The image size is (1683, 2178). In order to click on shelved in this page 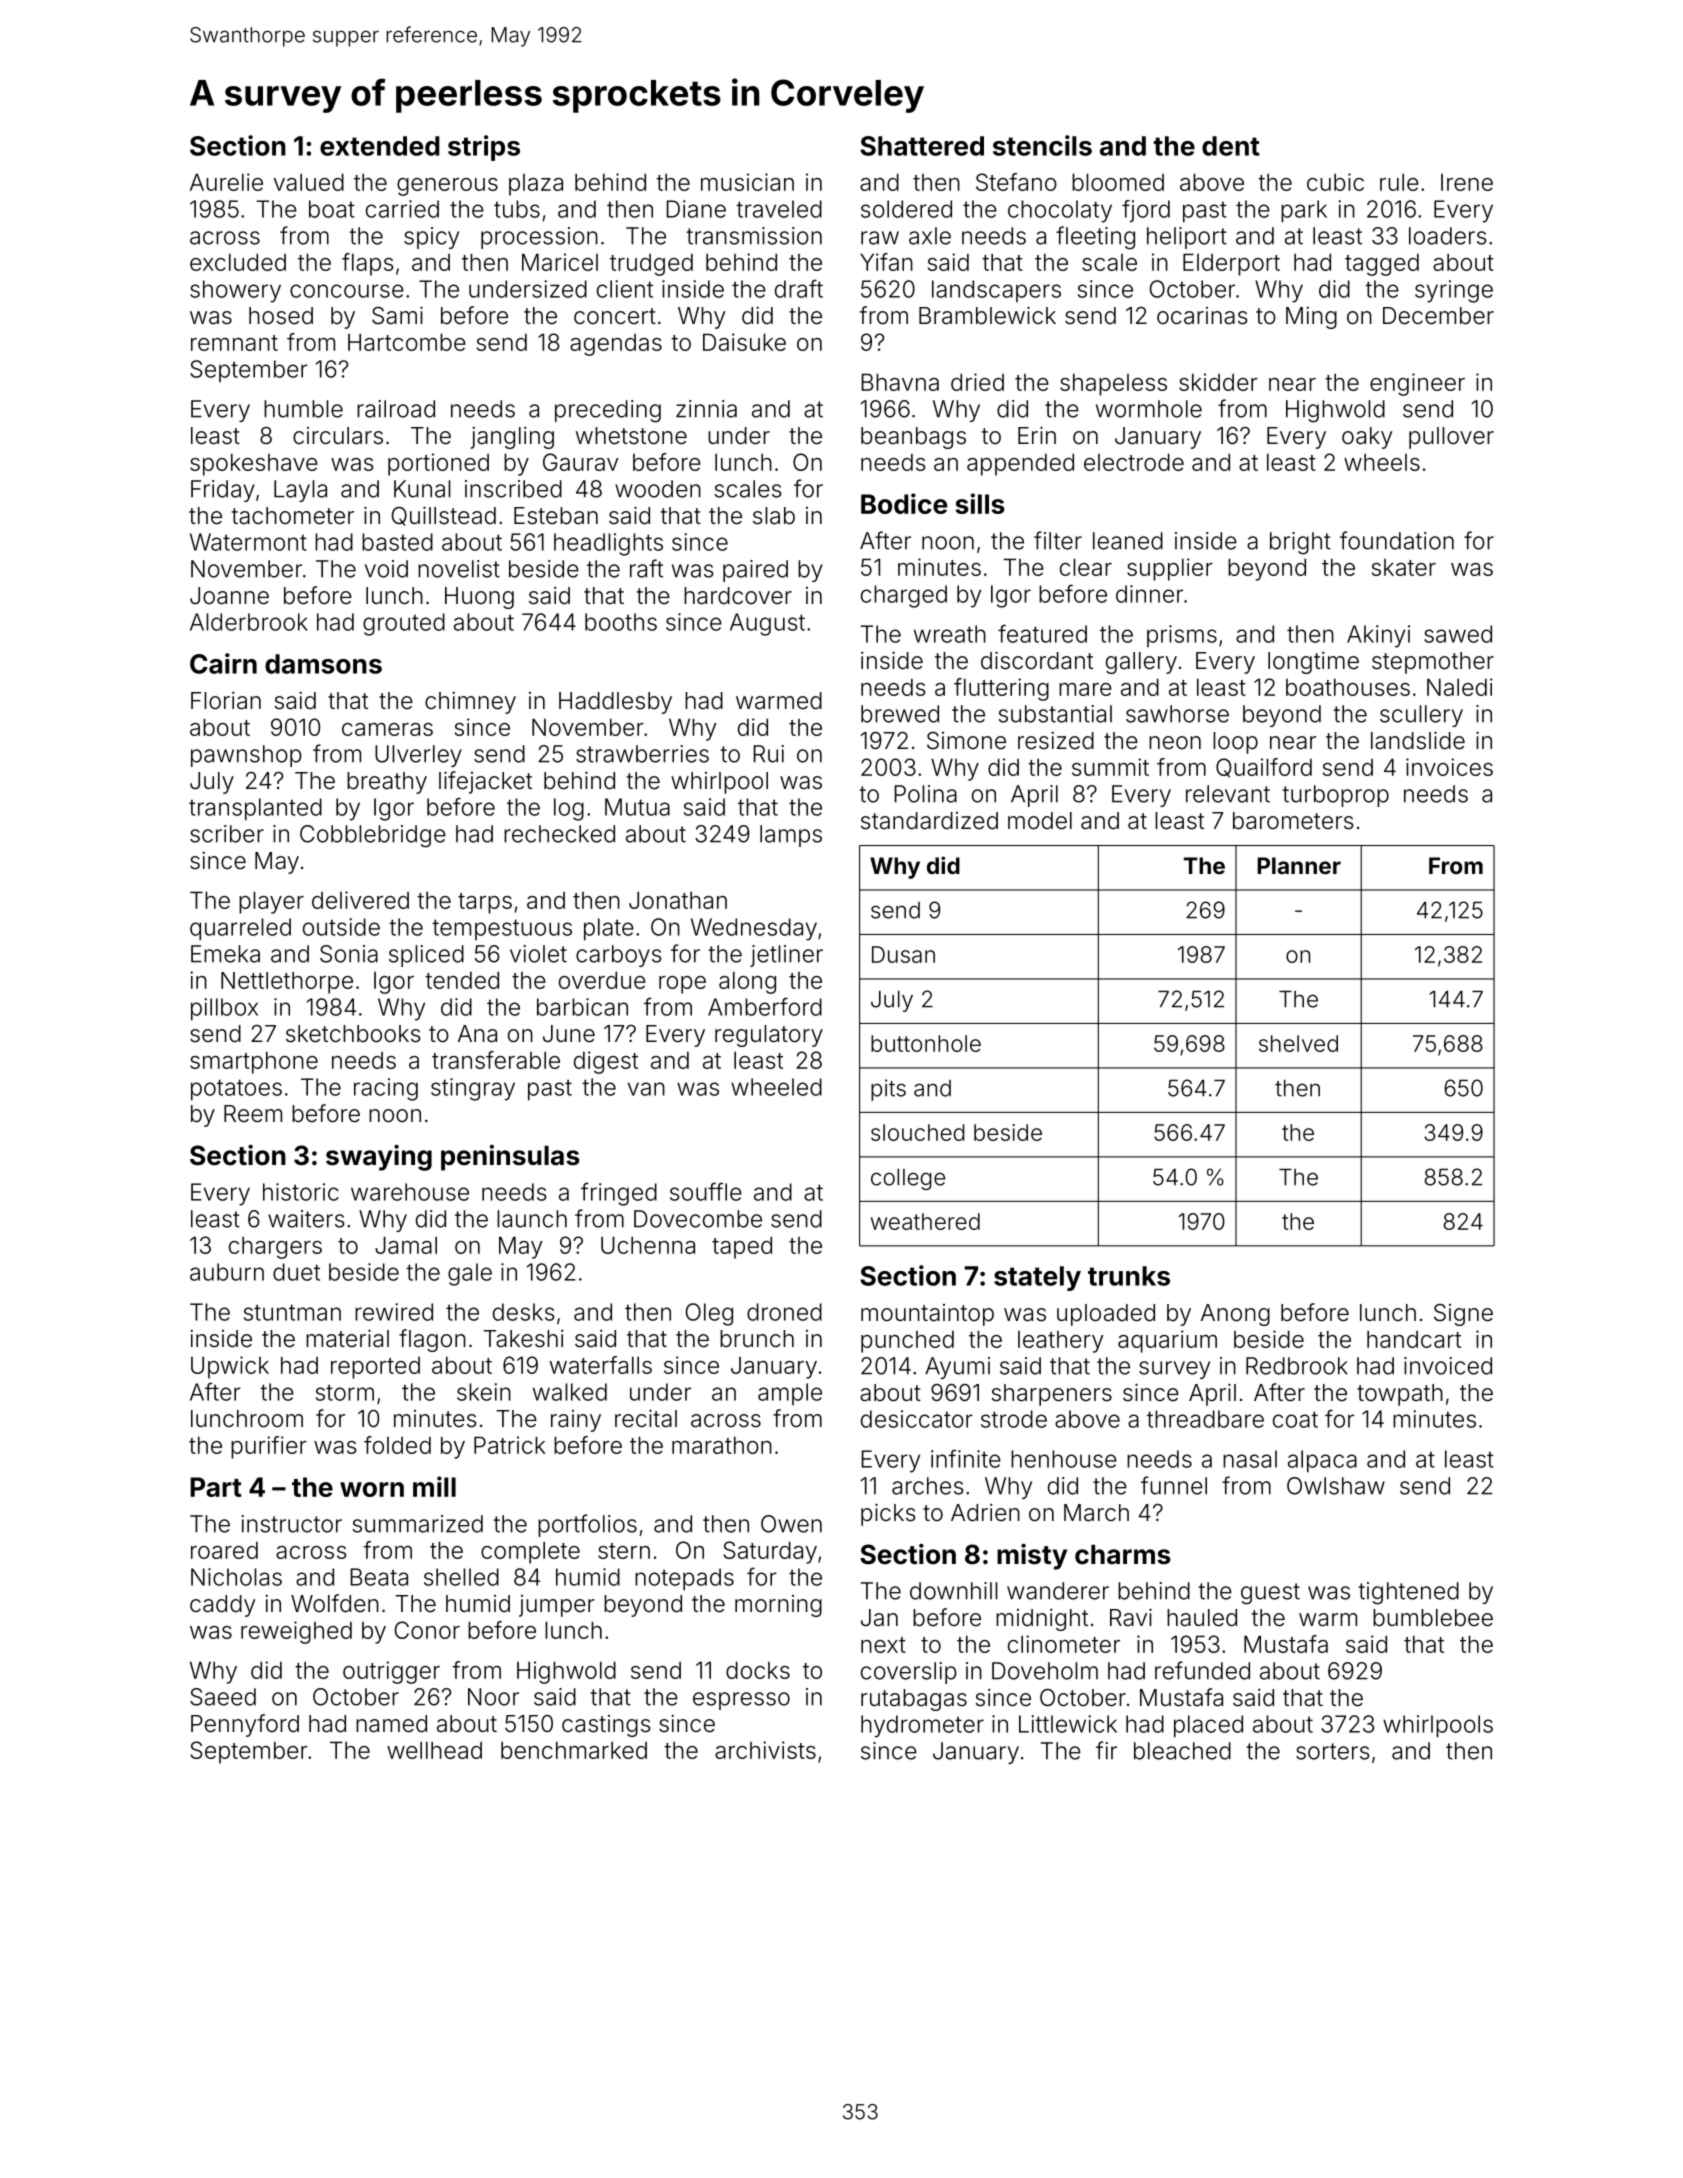, I will do `click(1298, 1043)`.
